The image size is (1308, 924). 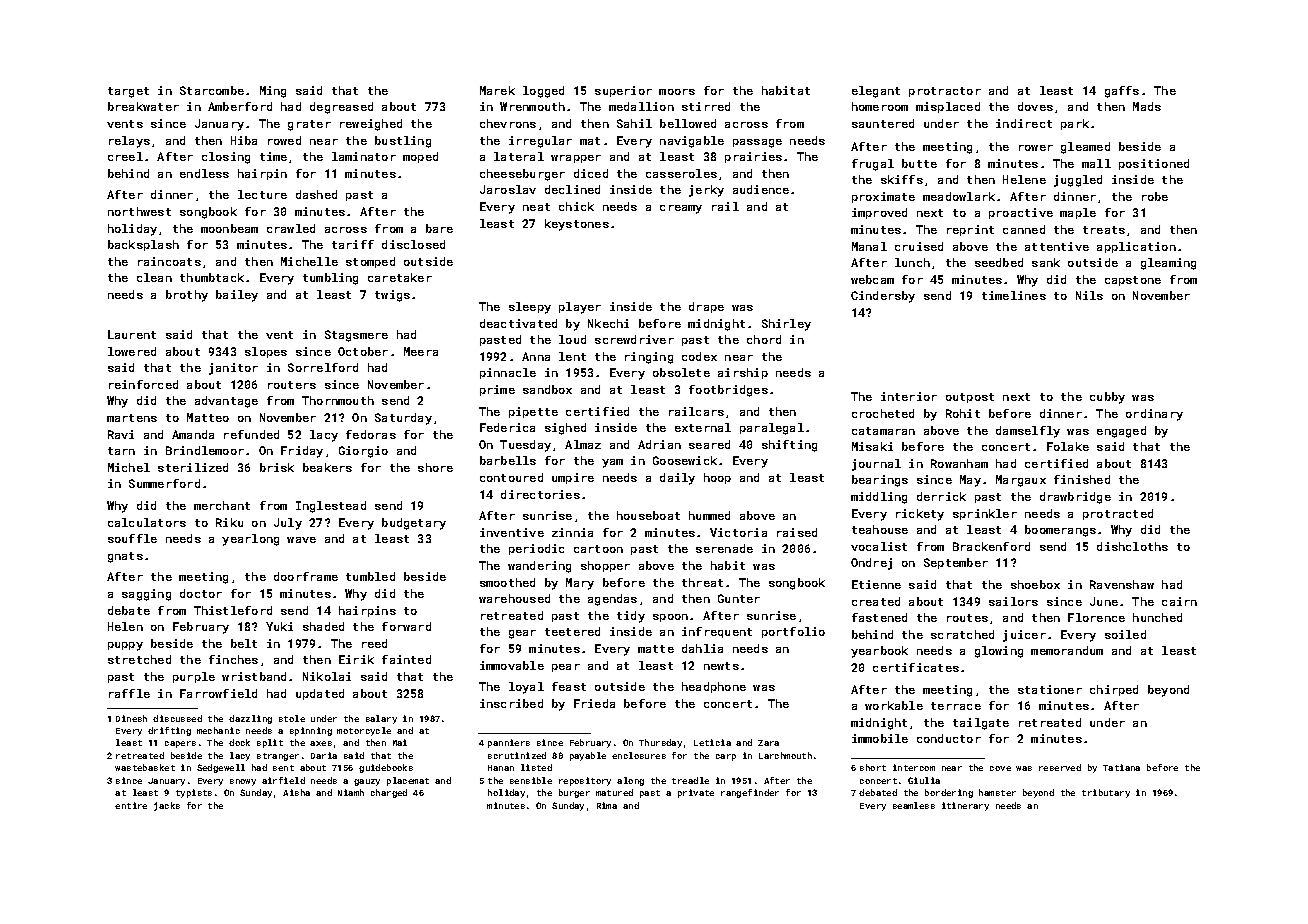 I want to click on wastebasket, so click(x=145, y=767).
